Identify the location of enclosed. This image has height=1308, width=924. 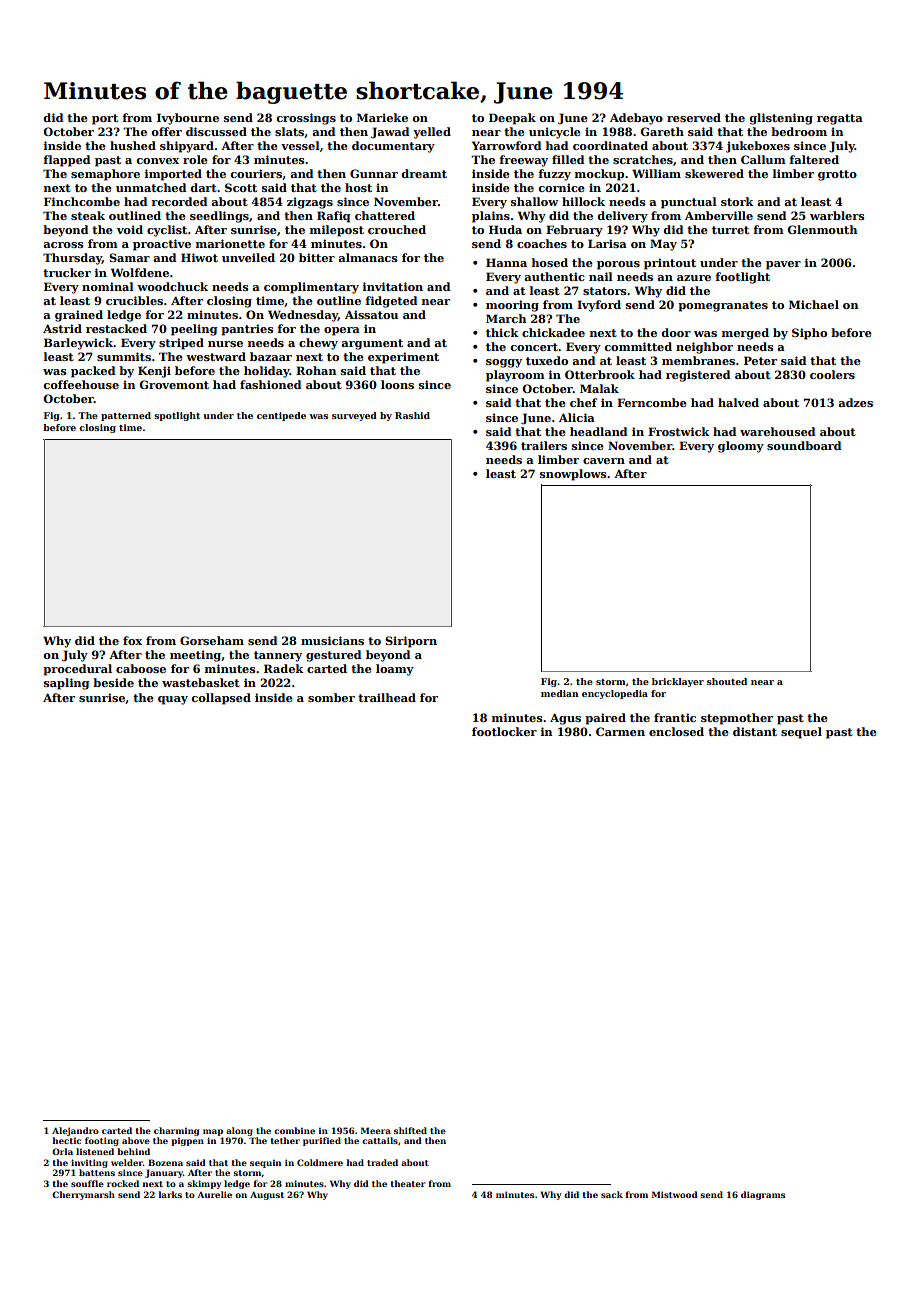
(676, 731).
